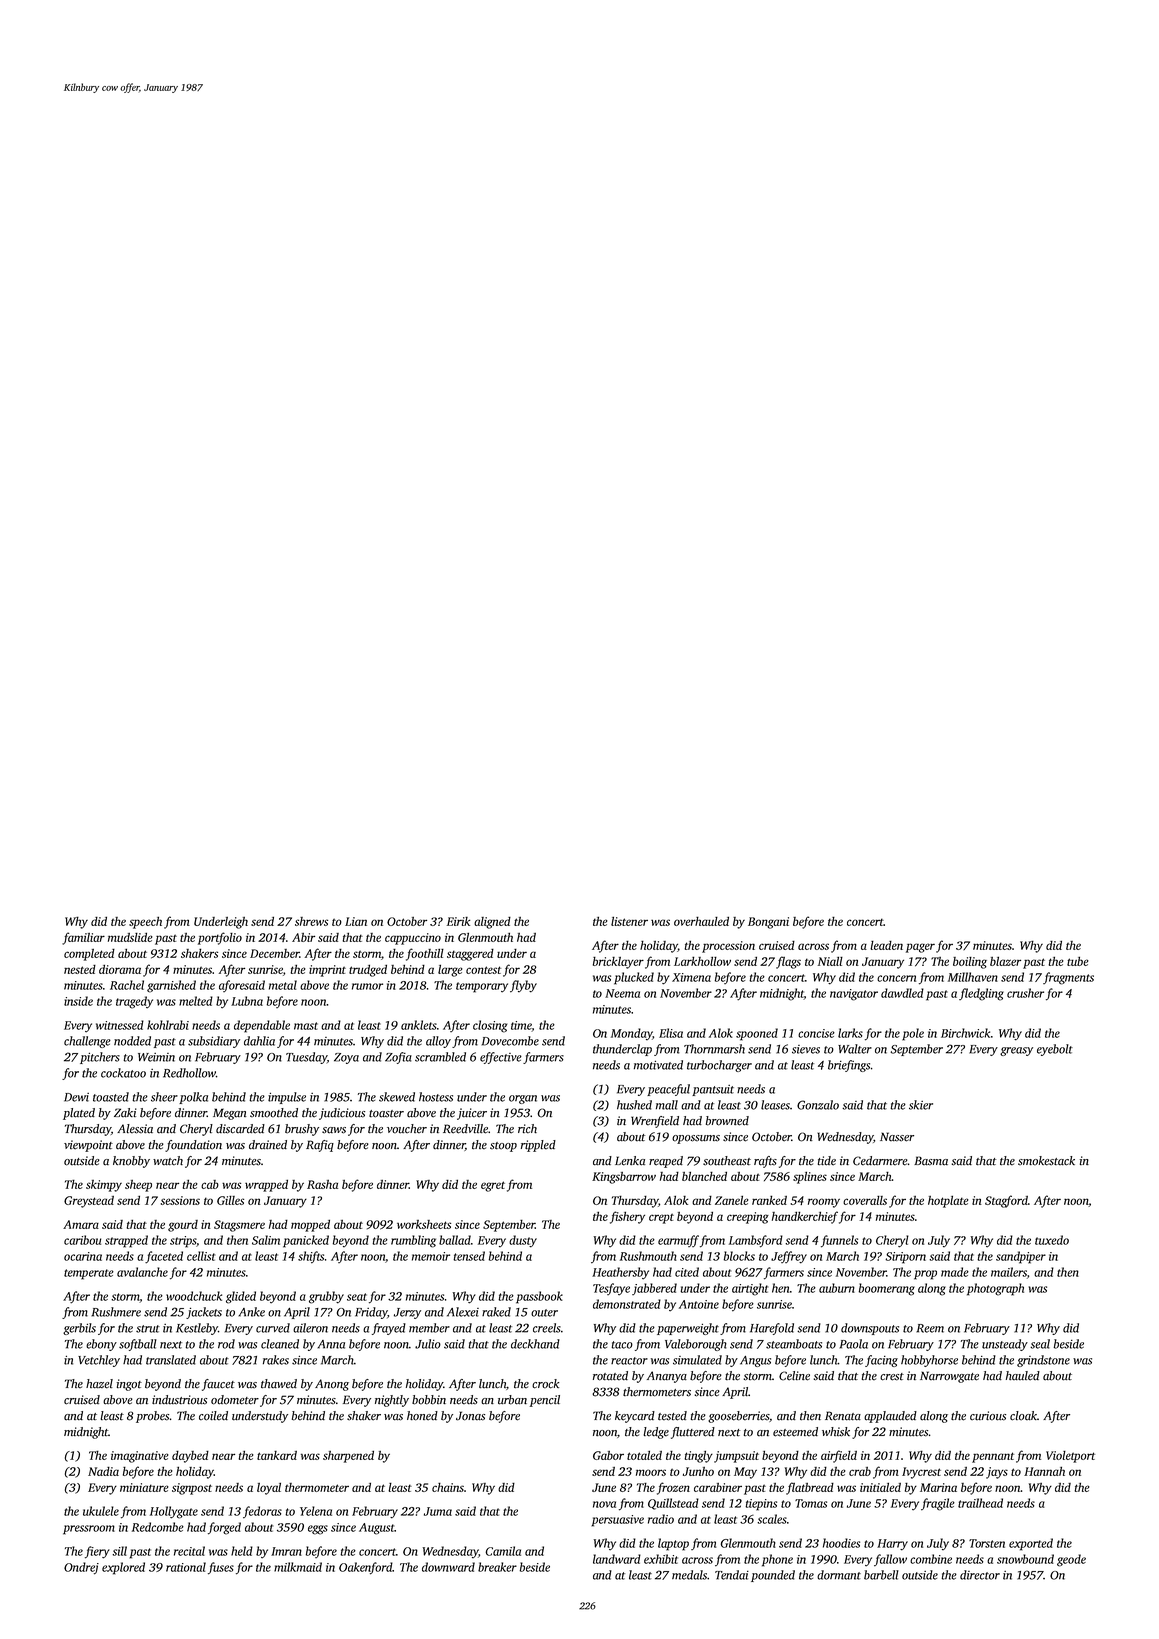 The width and height of the page is (1159, 1639). Describe the element at coordinates (214, 1042) in the page. I see `subsidiary` at that location.
